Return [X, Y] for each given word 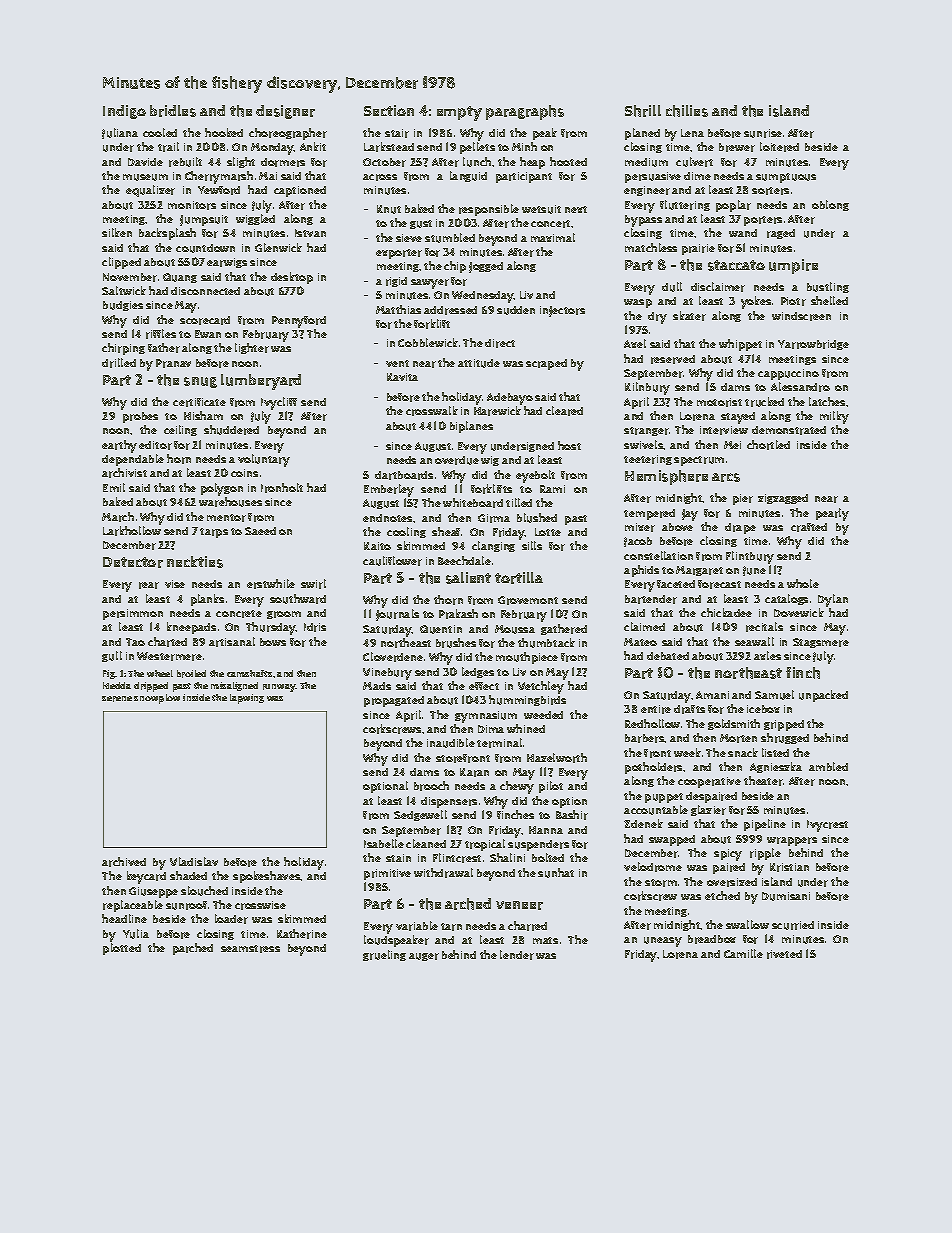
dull [672, 287]
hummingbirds [527, 700]
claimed [644, 626]
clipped [121, 263]
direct [500, 343]
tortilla [519, 578]
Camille [743, 953]
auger [424, 957]
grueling [384, 955]
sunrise [763, 133]
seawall [754, 641]
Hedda [117, 685]
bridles [173, 111]
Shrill [643, 111]
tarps [214, 533]
